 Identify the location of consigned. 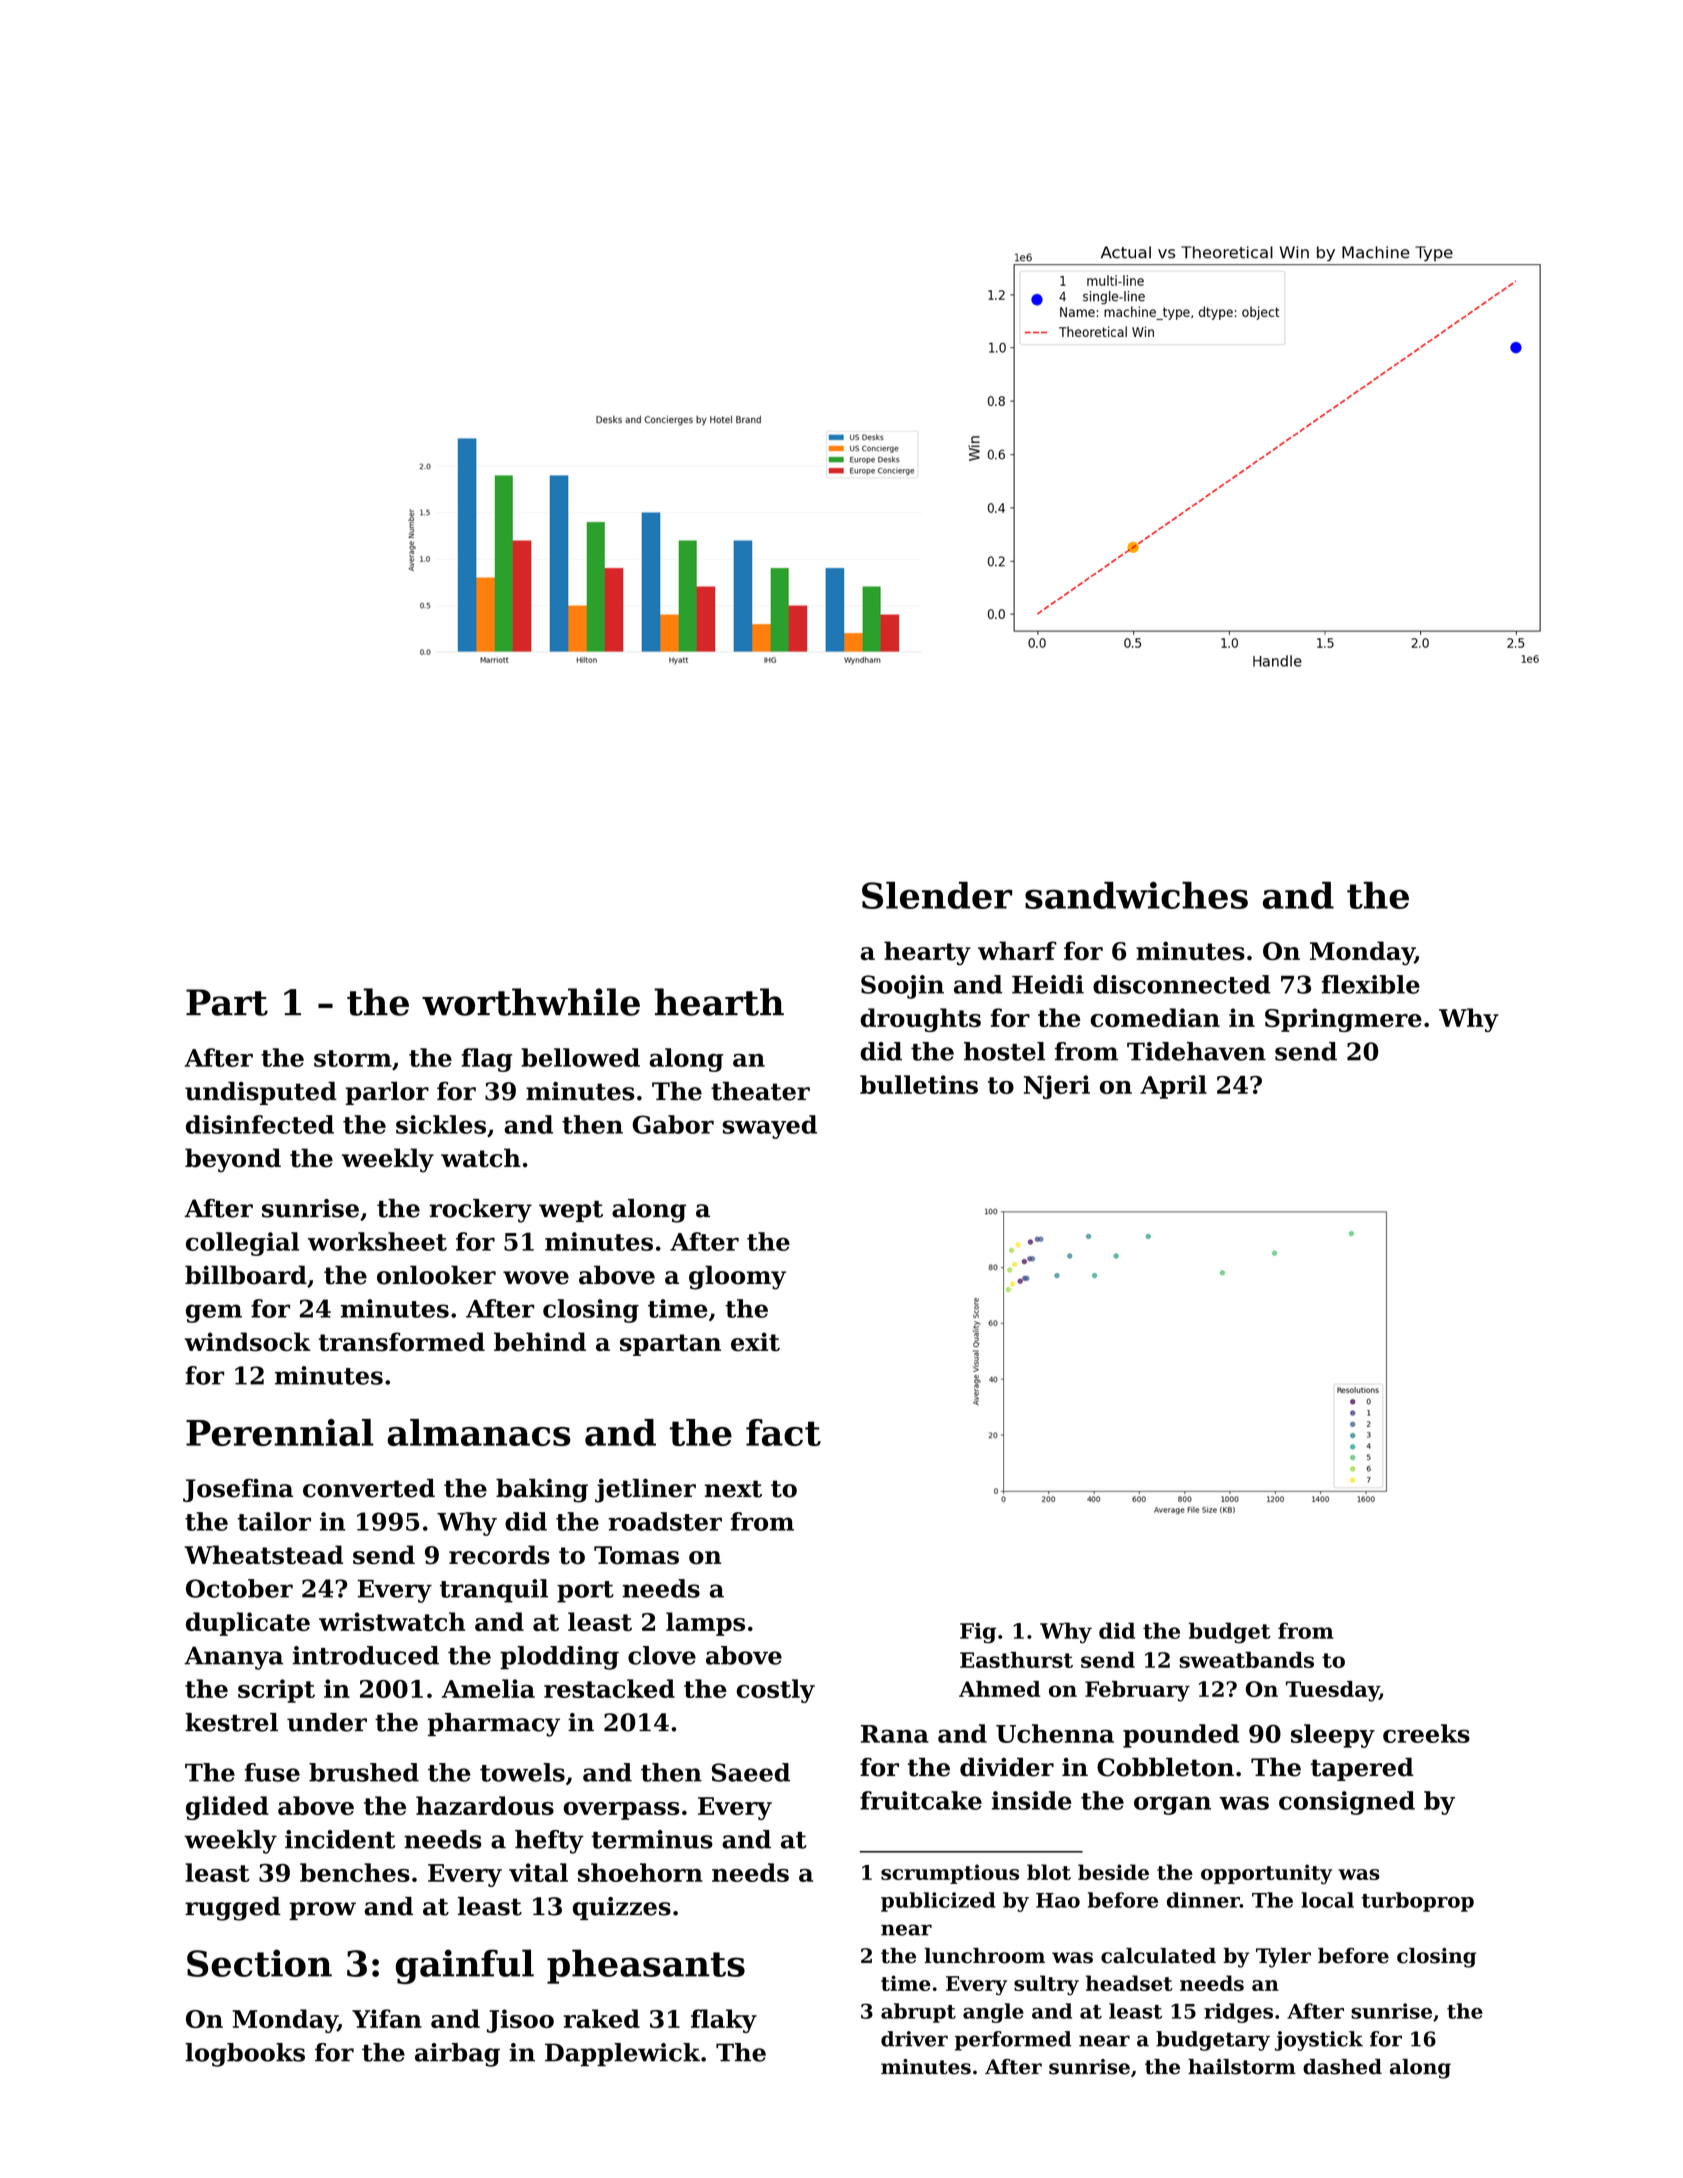
(1347, 1803).
